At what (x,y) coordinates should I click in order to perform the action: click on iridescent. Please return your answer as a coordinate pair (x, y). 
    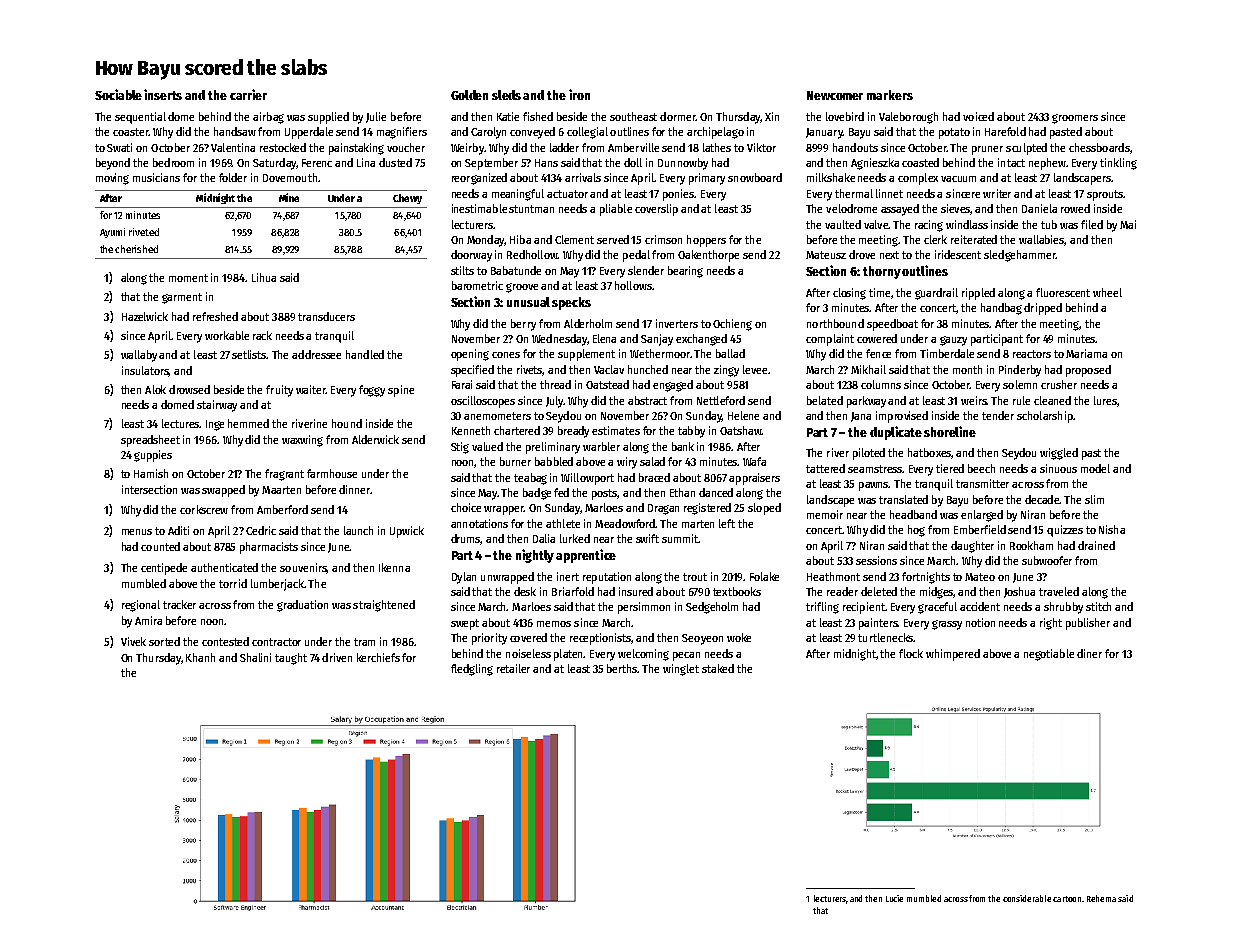
    Looking at the image, I should click on (958, 254).
